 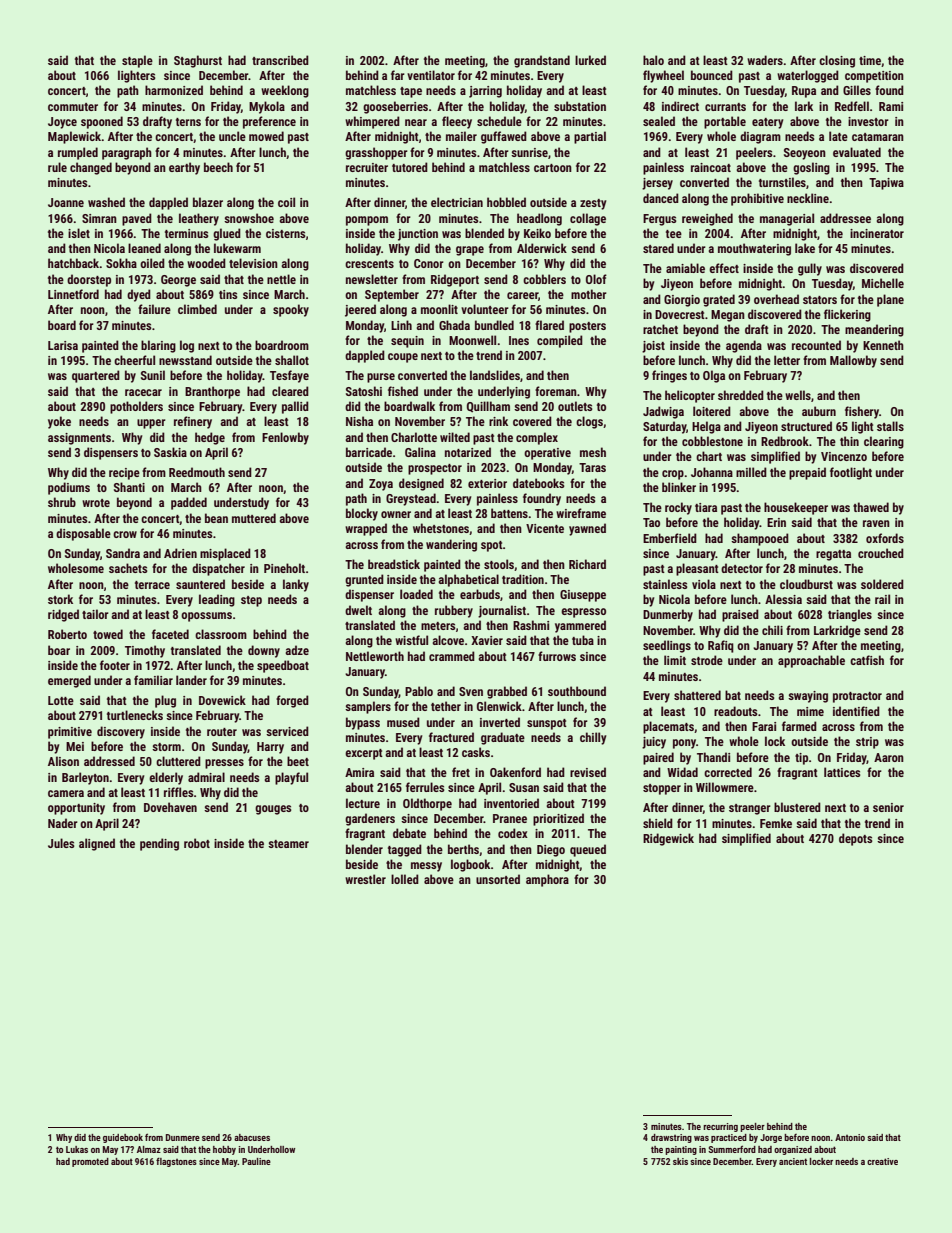 What do you see at coordinates (420, 452) in the image?
I see `Galina` at bounding box center [420, 452].
